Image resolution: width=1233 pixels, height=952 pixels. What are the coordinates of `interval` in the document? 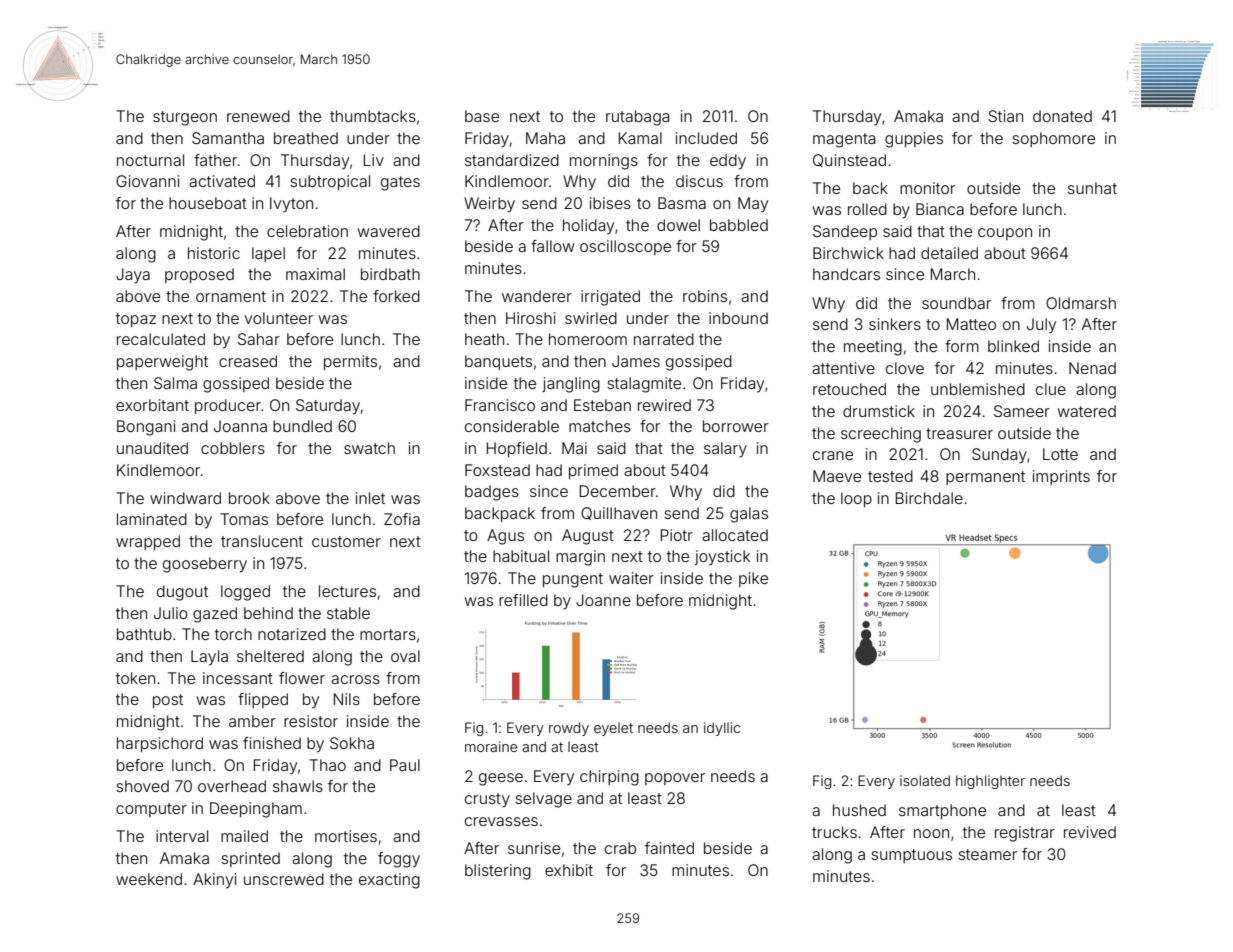 It's located at (182, 836).
